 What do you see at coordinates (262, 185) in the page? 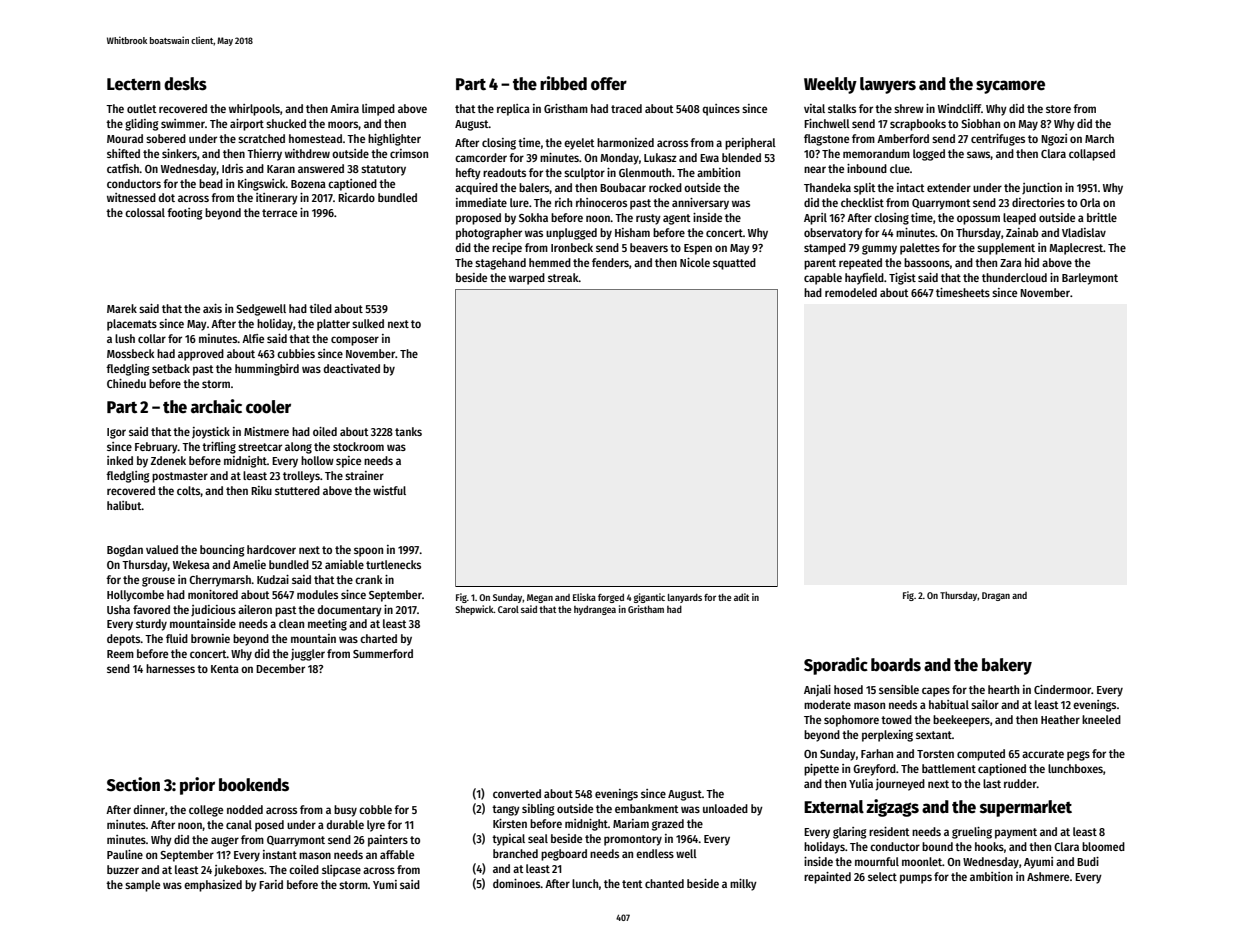
I see `Kingswick` at bounding box center [262, 185].
